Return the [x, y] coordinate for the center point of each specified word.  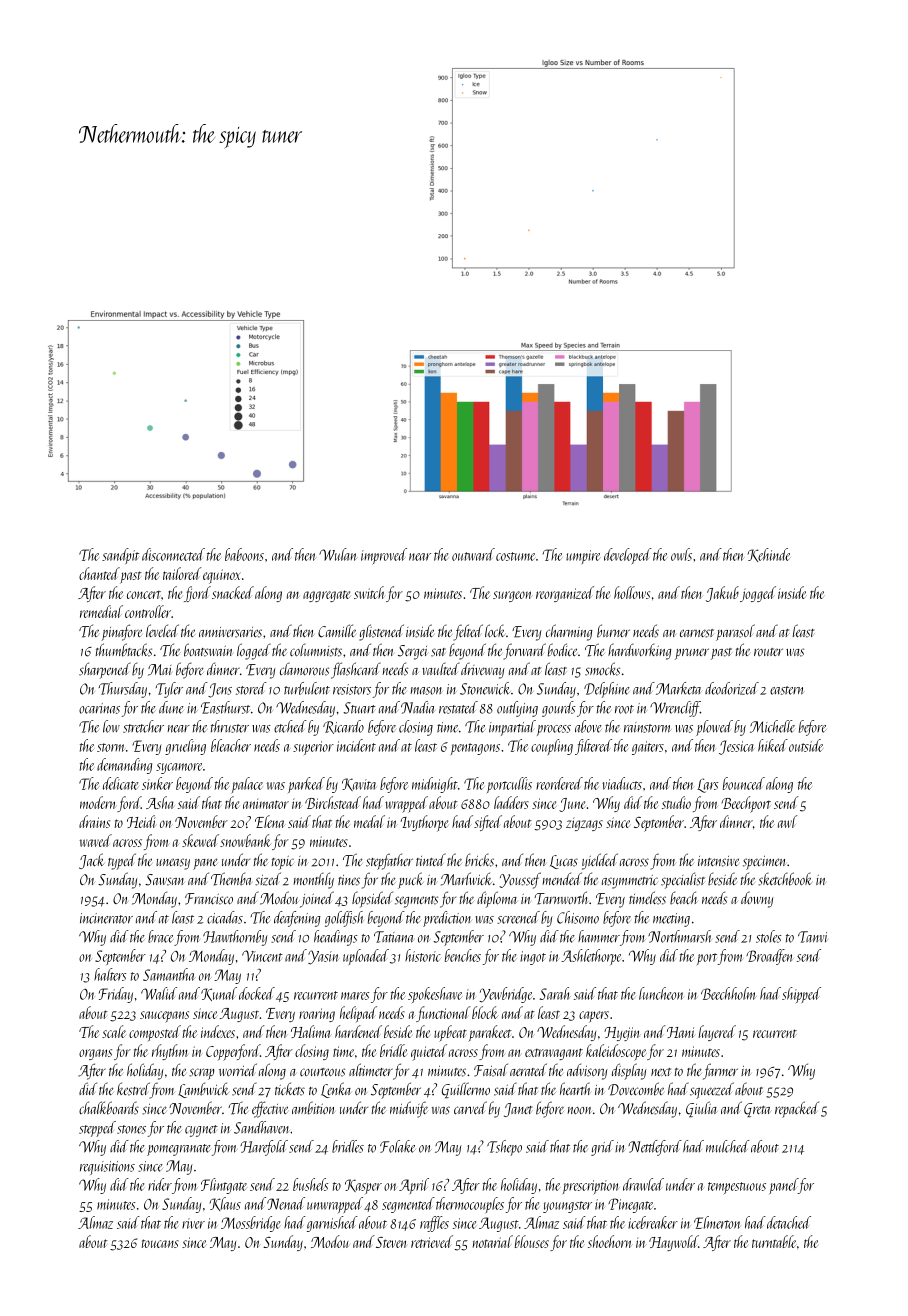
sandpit [120, 556]
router [768, 652]
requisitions [107, 1168]
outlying [517, 709]
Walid [159, 993]
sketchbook [785, 879]
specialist [683, 880]
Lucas [564, 862]
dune [171, 707]
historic [423, 955]
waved [95, 840]
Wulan [338, 554]
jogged [758, 594]
